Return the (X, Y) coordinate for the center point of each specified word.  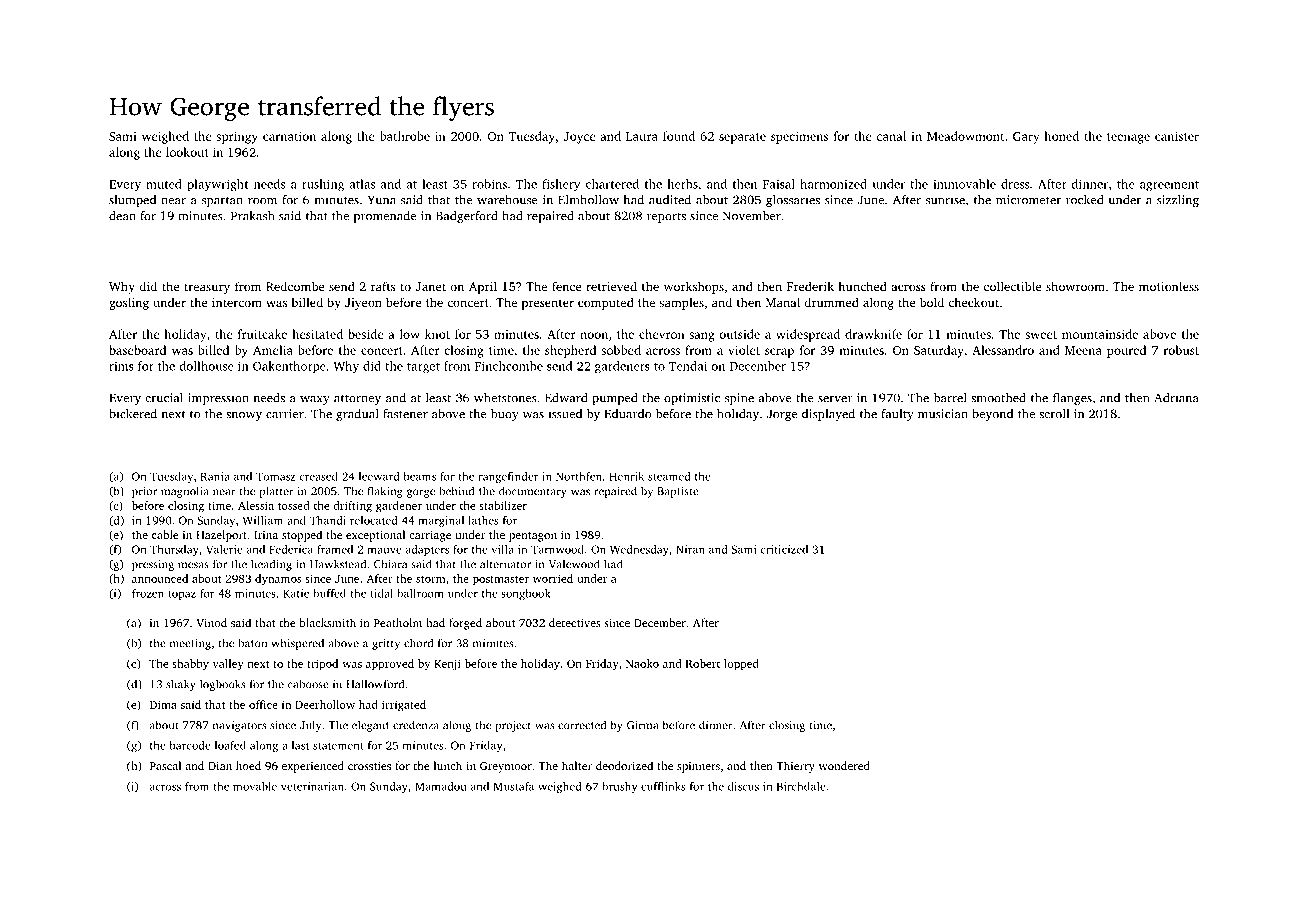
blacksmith (328, 622)
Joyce (579, 138)
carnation (289, 136)
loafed (230, 745)
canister (1177, 136)
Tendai (688, 366)
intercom (237, 302)
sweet (1041, 335)
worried (553, 578)
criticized (784, 549)
